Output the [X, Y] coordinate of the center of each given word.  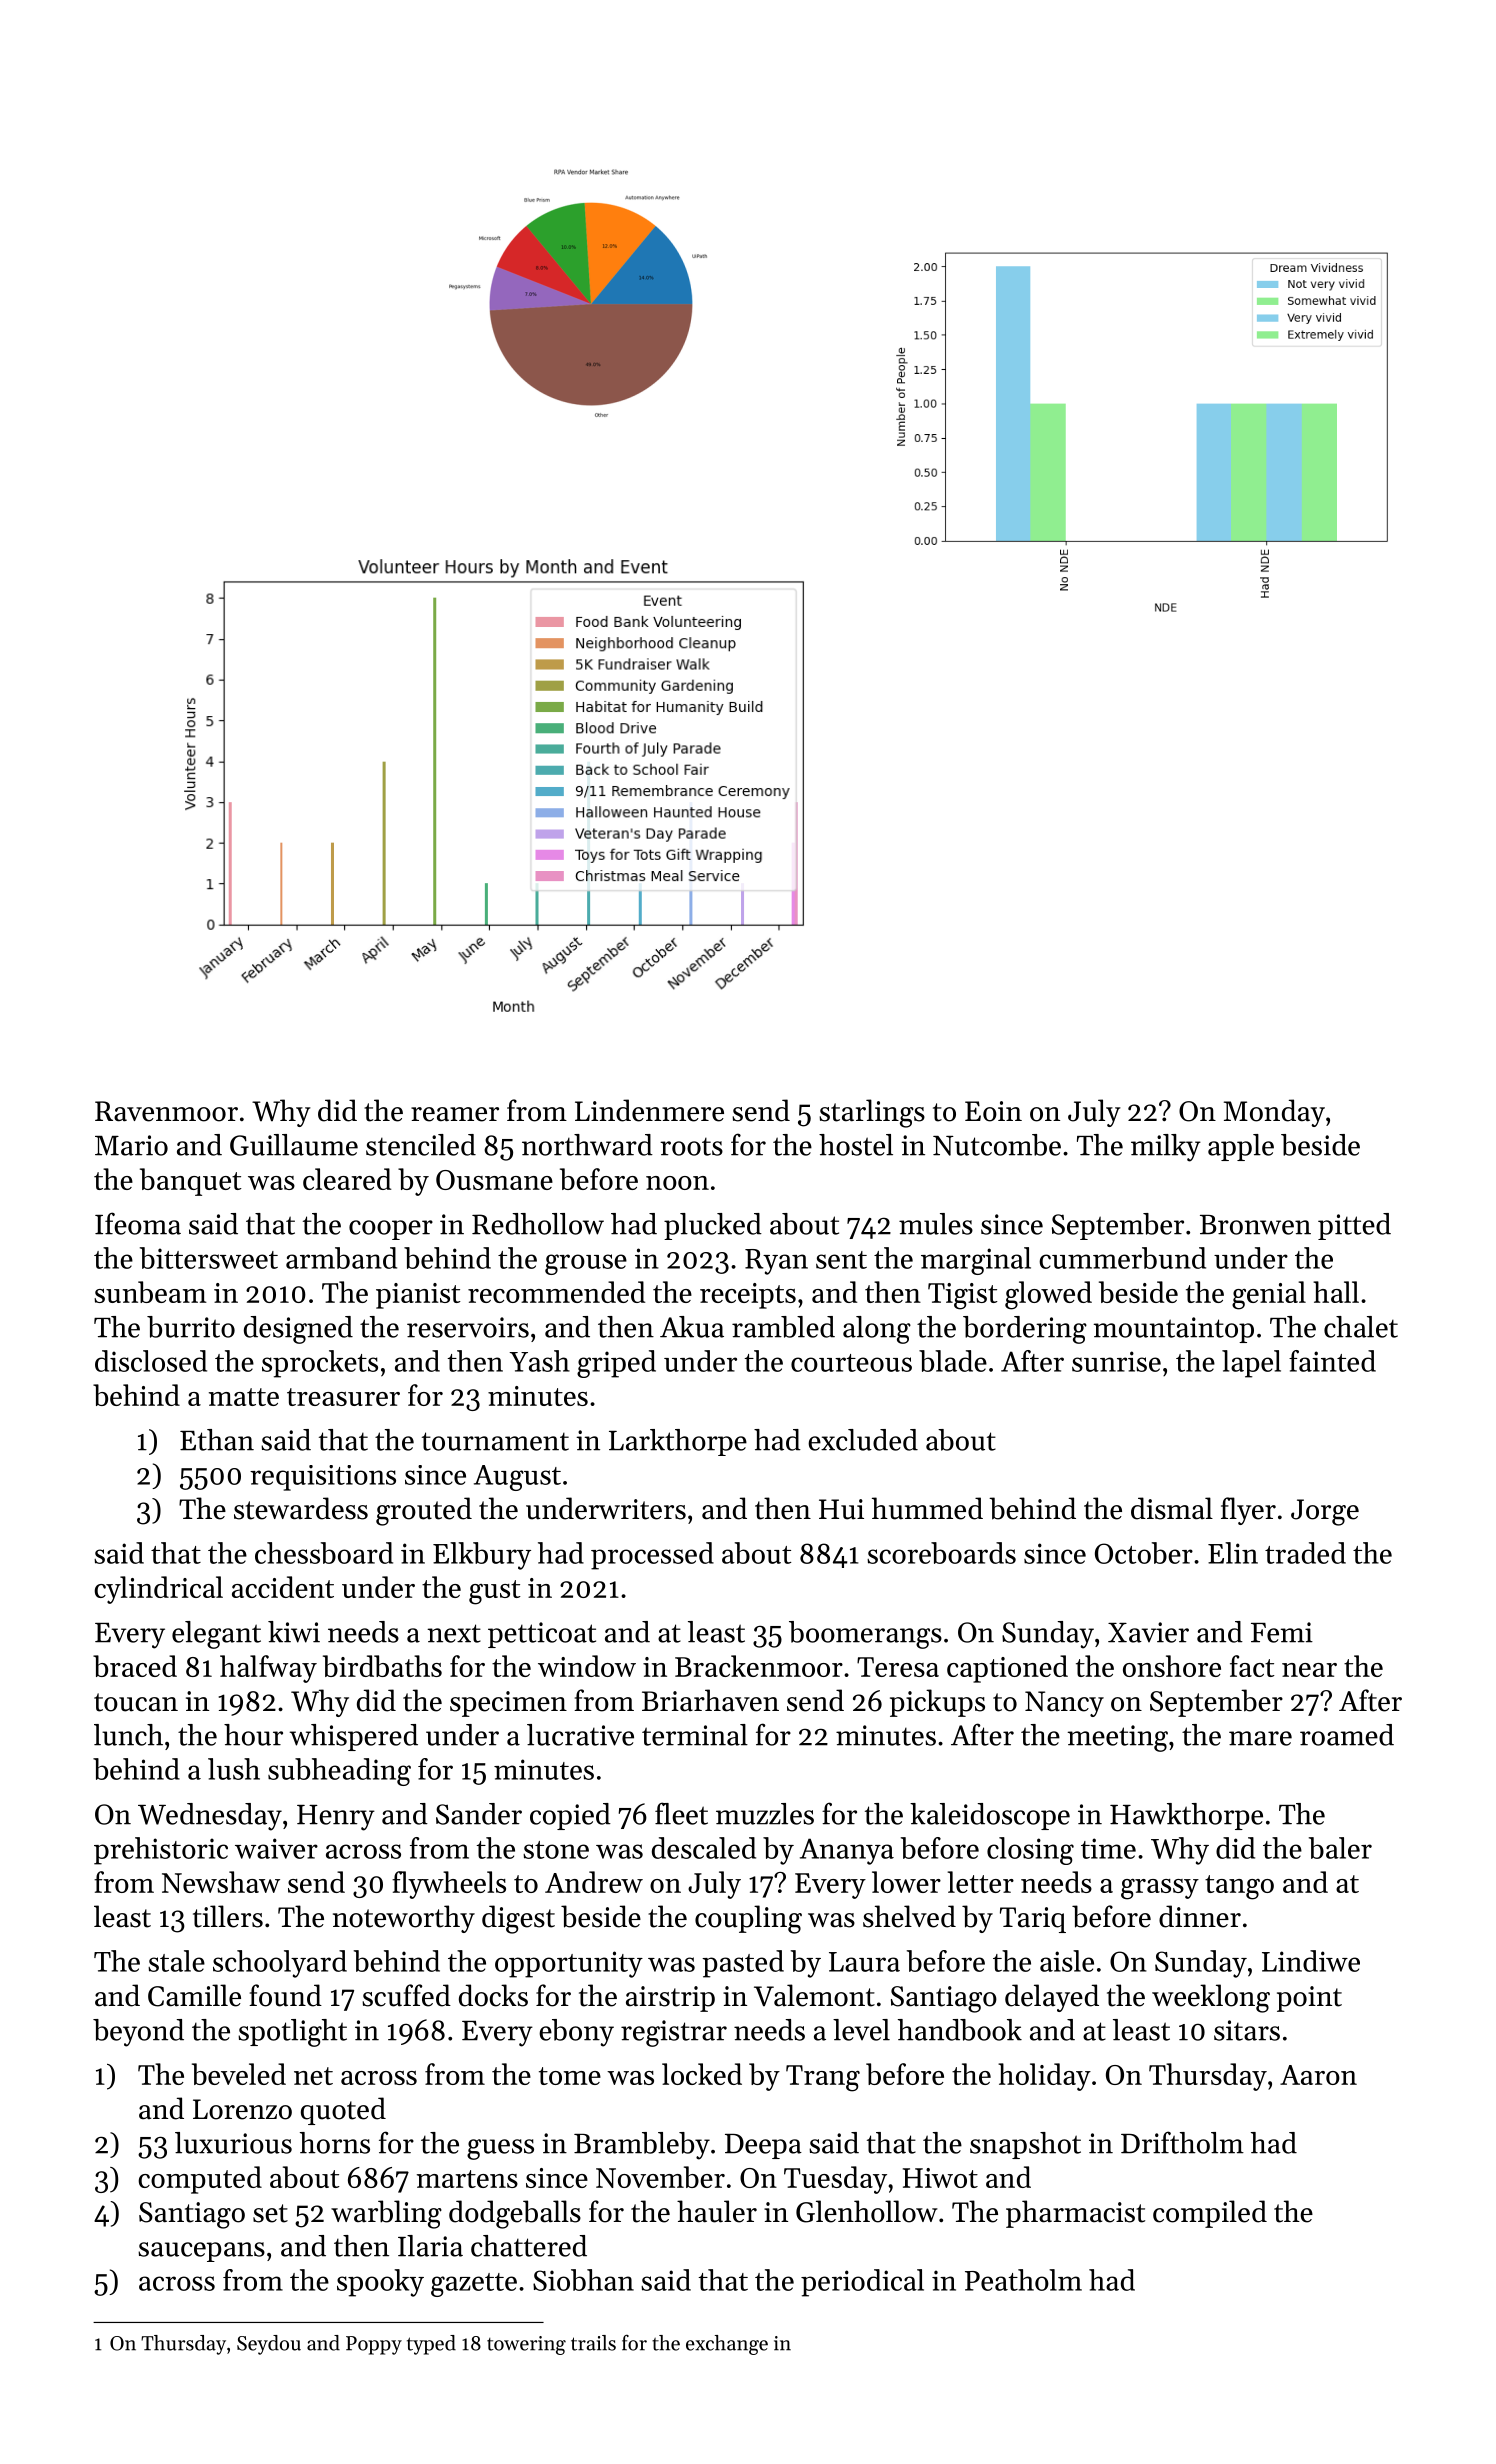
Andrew [594, 1882]
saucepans [201, 2252]
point [1309, 1999]
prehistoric [161, 1851]
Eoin [993, 1111]
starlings [872, 1113]
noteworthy [404, 1919]
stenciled [421, 1145]
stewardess [301, 1508]
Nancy [1064, 1704]
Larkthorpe [678, 1442]
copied [570, 1816]
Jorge [1325, 1512]
